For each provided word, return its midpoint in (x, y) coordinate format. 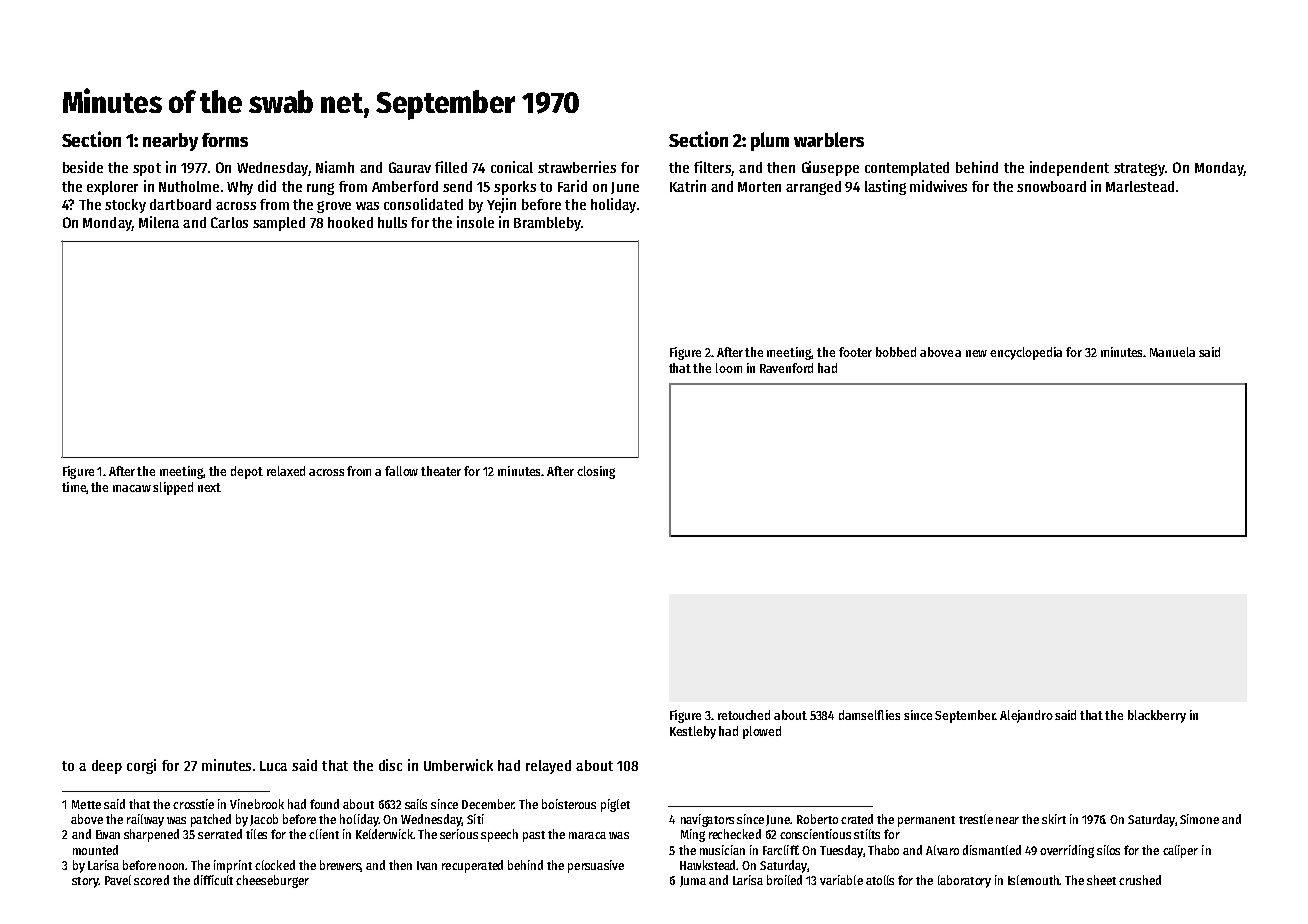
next (209, 487)
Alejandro (1026, 716)
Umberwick (458, 765)
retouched (744, 715)
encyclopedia (1026, 353)
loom (729, 368)
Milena (159, 222)
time (74, 487)
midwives (938, 186)
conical (512, 167)
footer (855, 352)
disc (390, 765)
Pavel (118, 880)
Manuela (1172, 352)
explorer (112, 188)
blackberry (1157, 716)
